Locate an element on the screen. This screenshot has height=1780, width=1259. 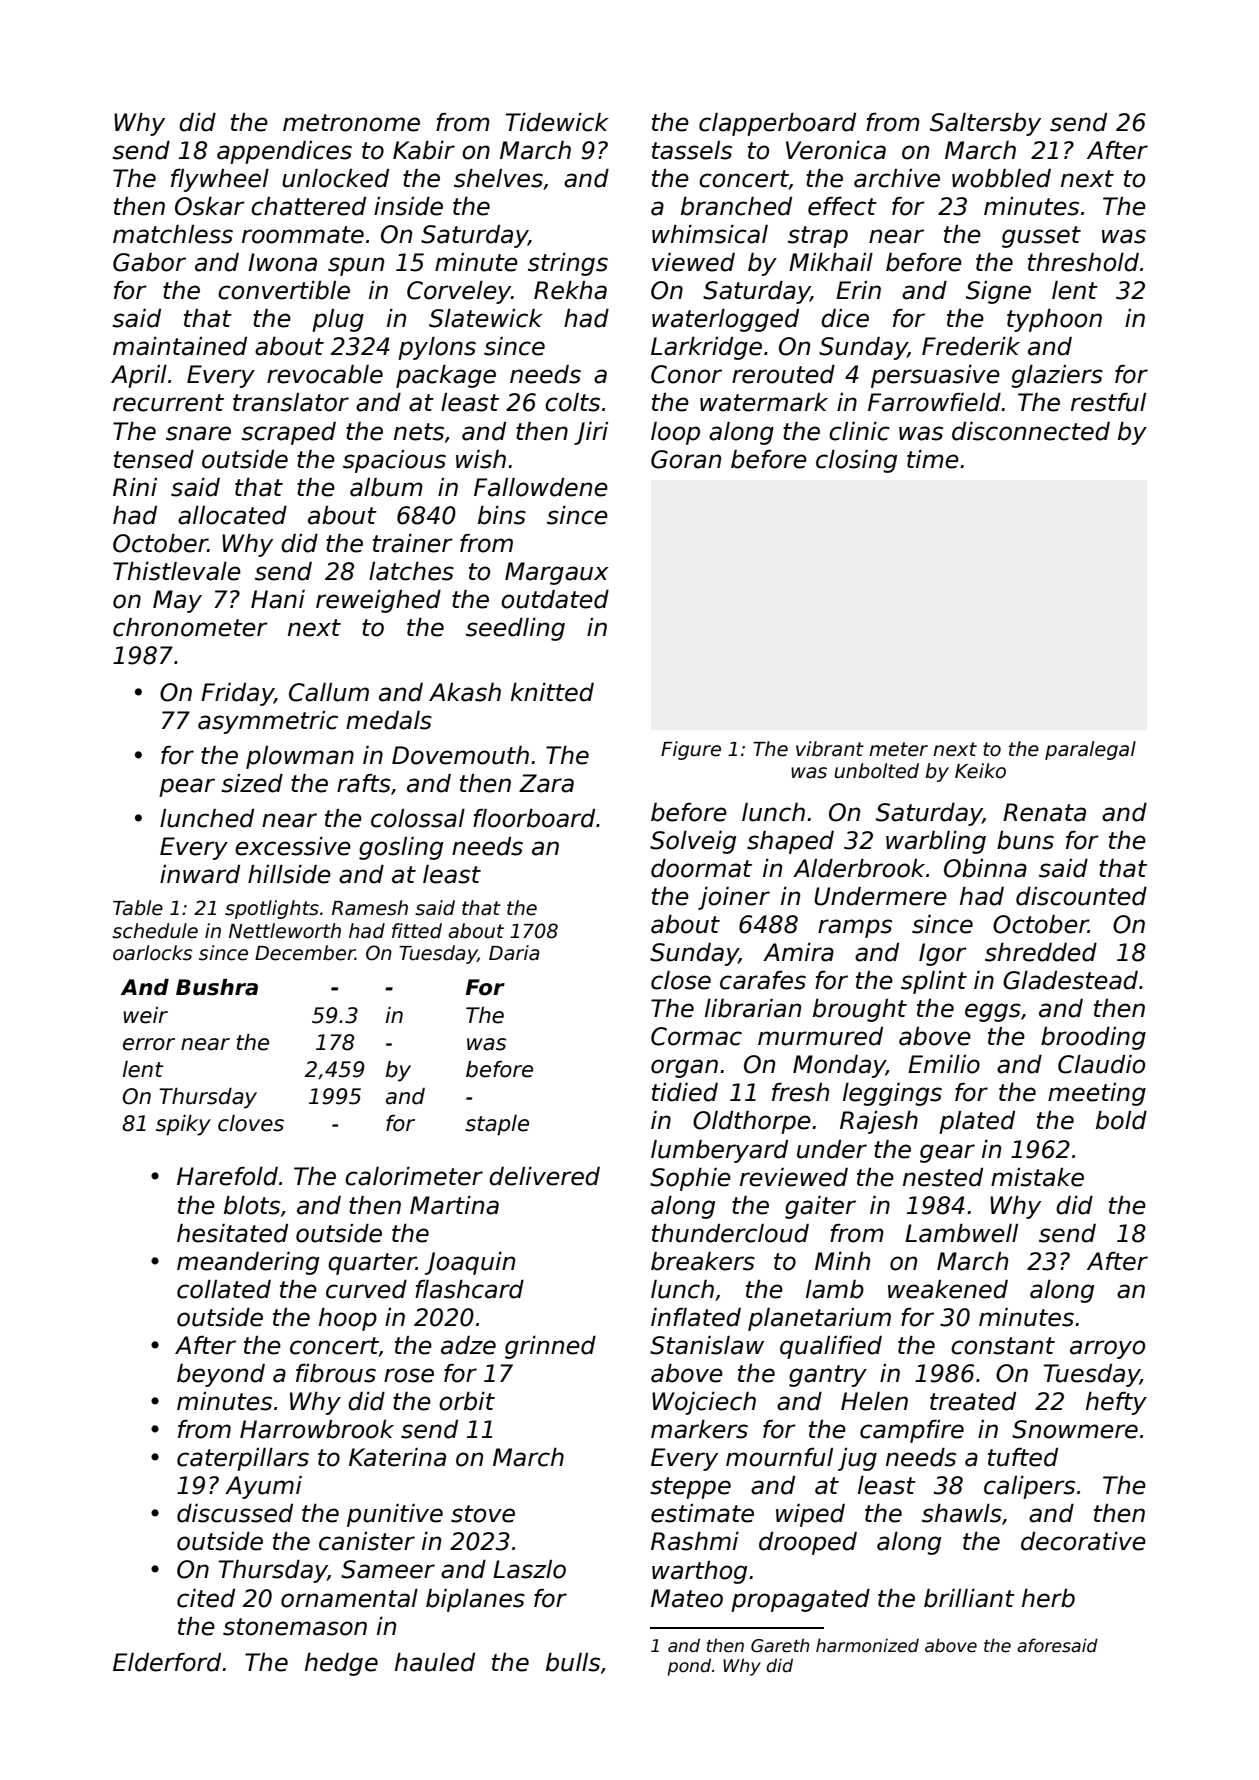
caterpillars is located at coordinates (243, 1459).
